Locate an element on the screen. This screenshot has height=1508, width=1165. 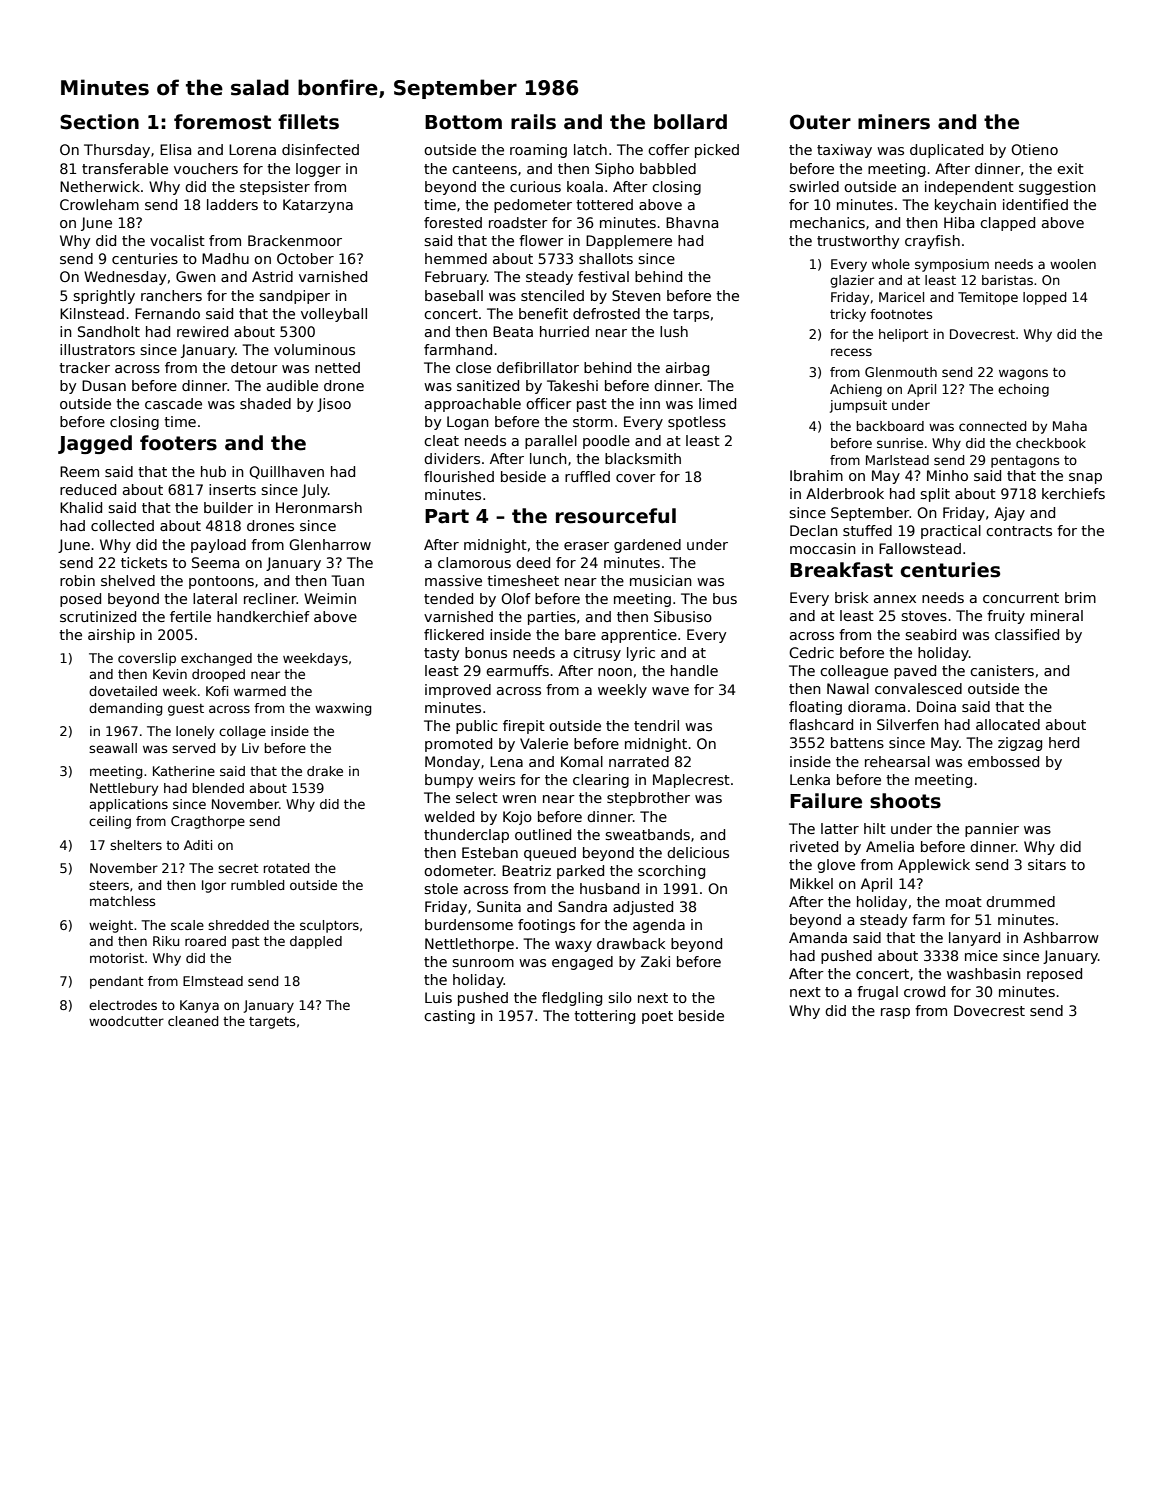
woodcutter is located at coordinates (126, 1021).
